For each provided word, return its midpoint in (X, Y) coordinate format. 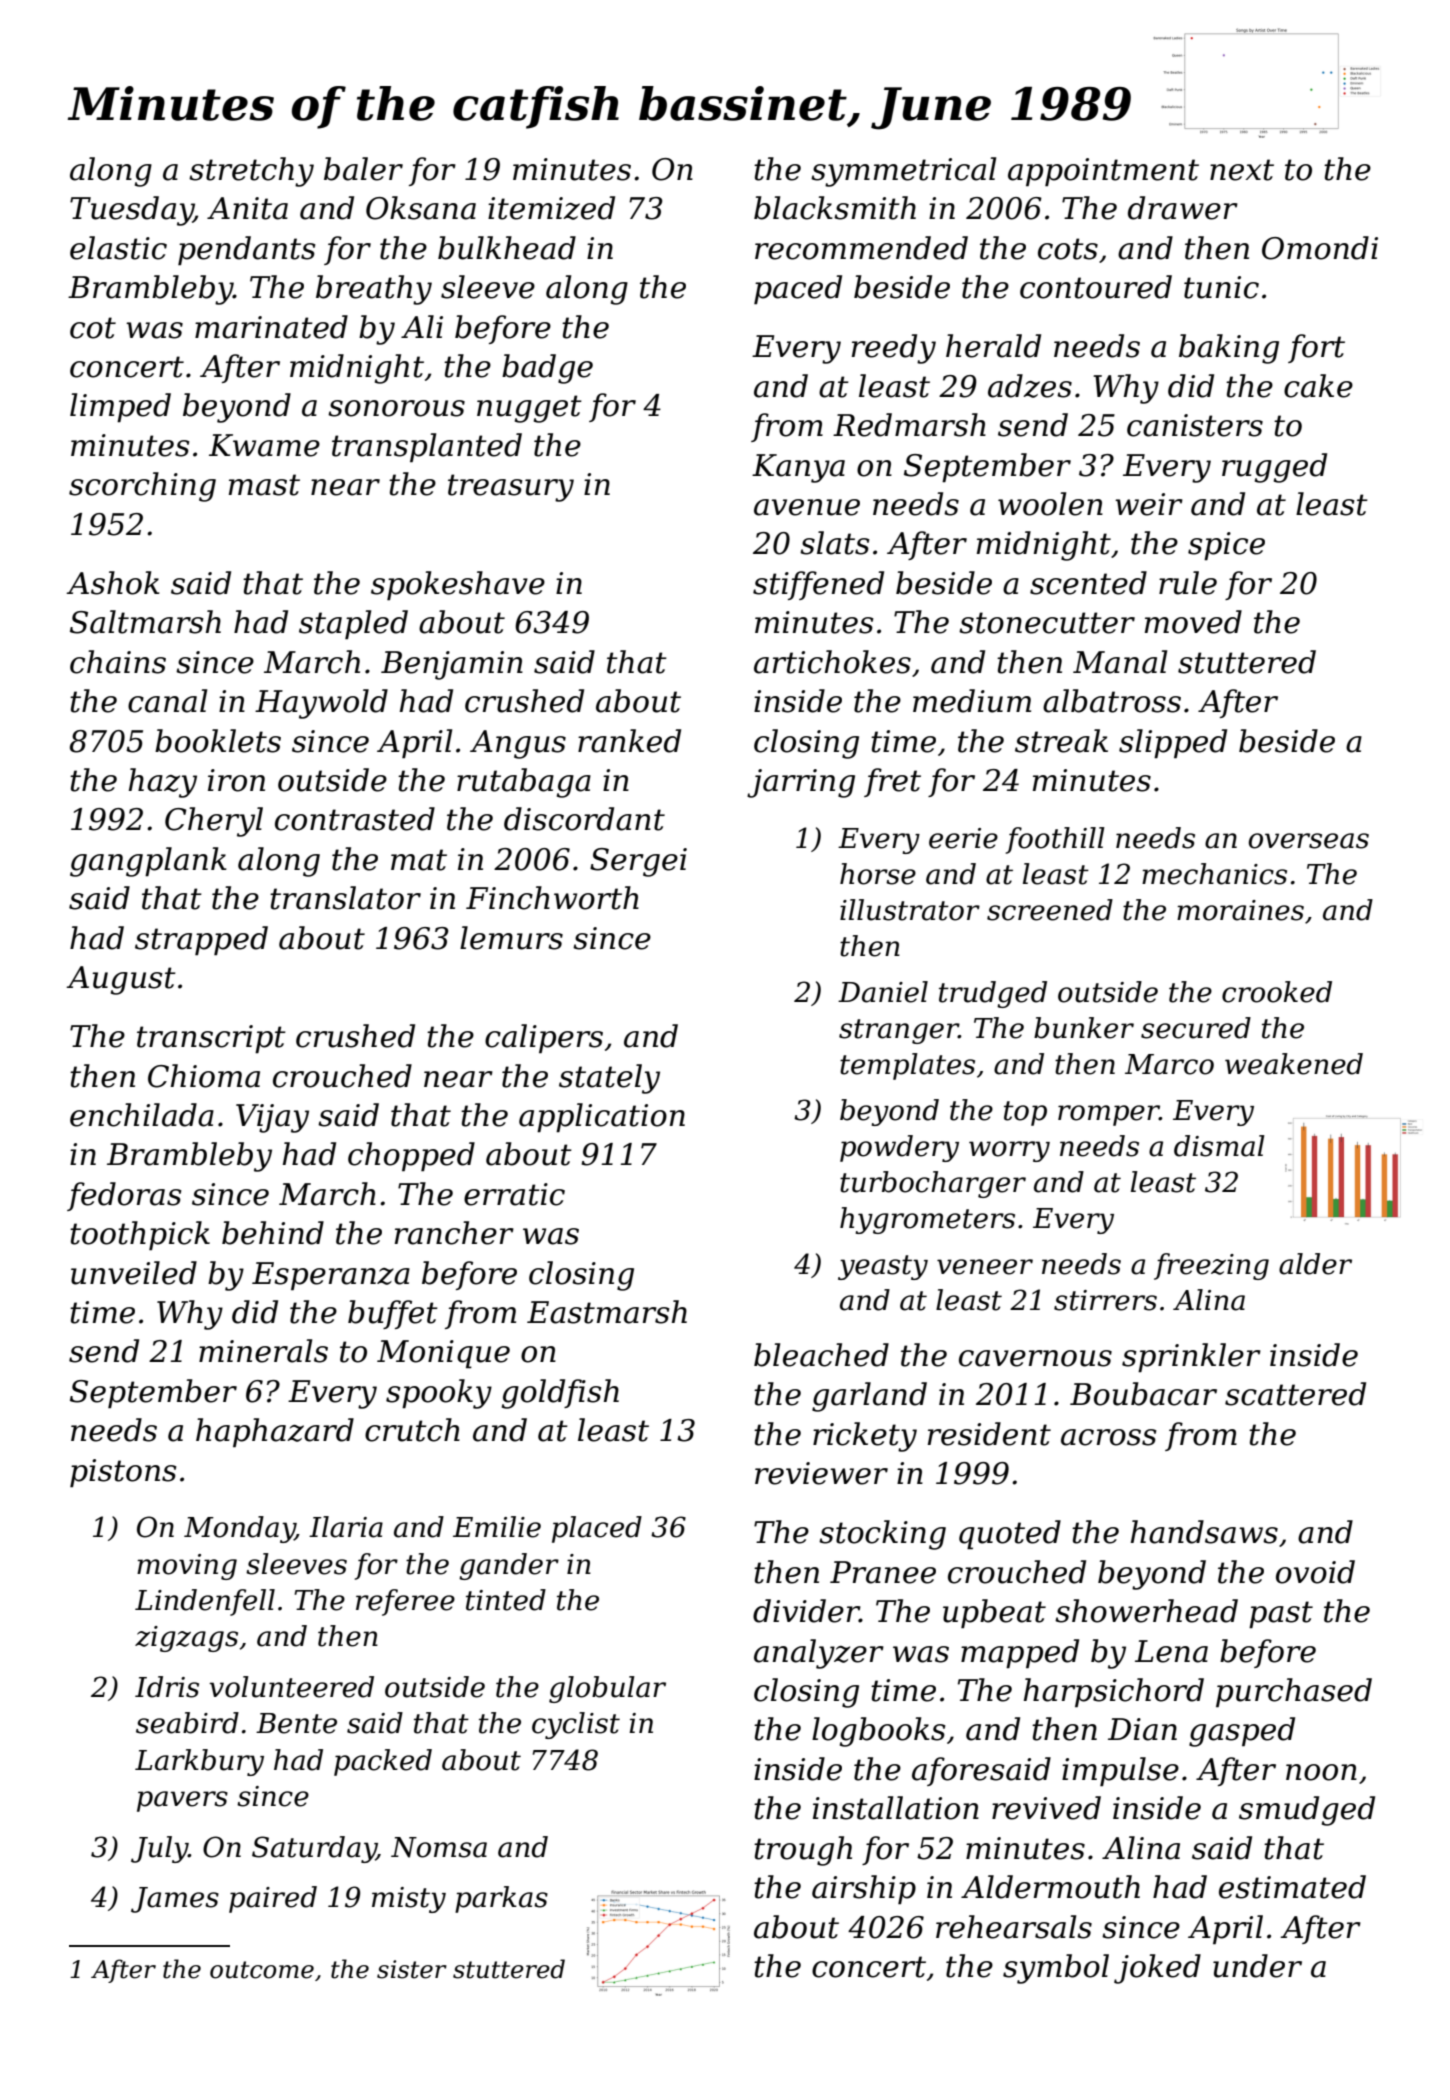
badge (547, 369)
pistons (123, 1473)
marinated (271, 327)
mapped (1020, 1653)
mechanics (1214, 874)
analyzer (819, 1654)
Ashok (113, 583)
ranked (629, 741)
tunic (1221, 287)
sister (412, 1969)
